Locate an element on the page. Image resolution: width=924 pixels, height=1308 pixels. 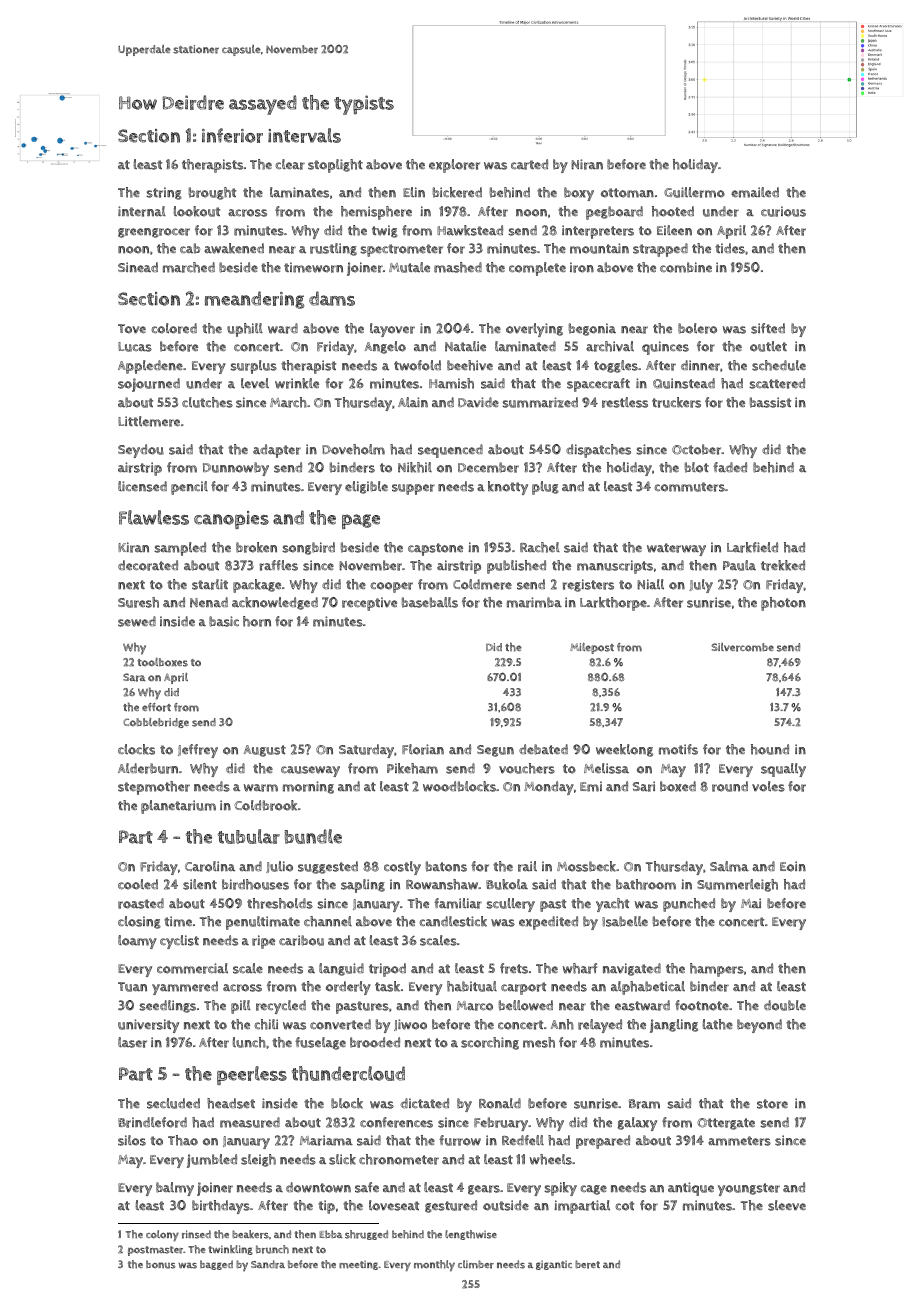
inferior is located at coordinates (232, 135).
